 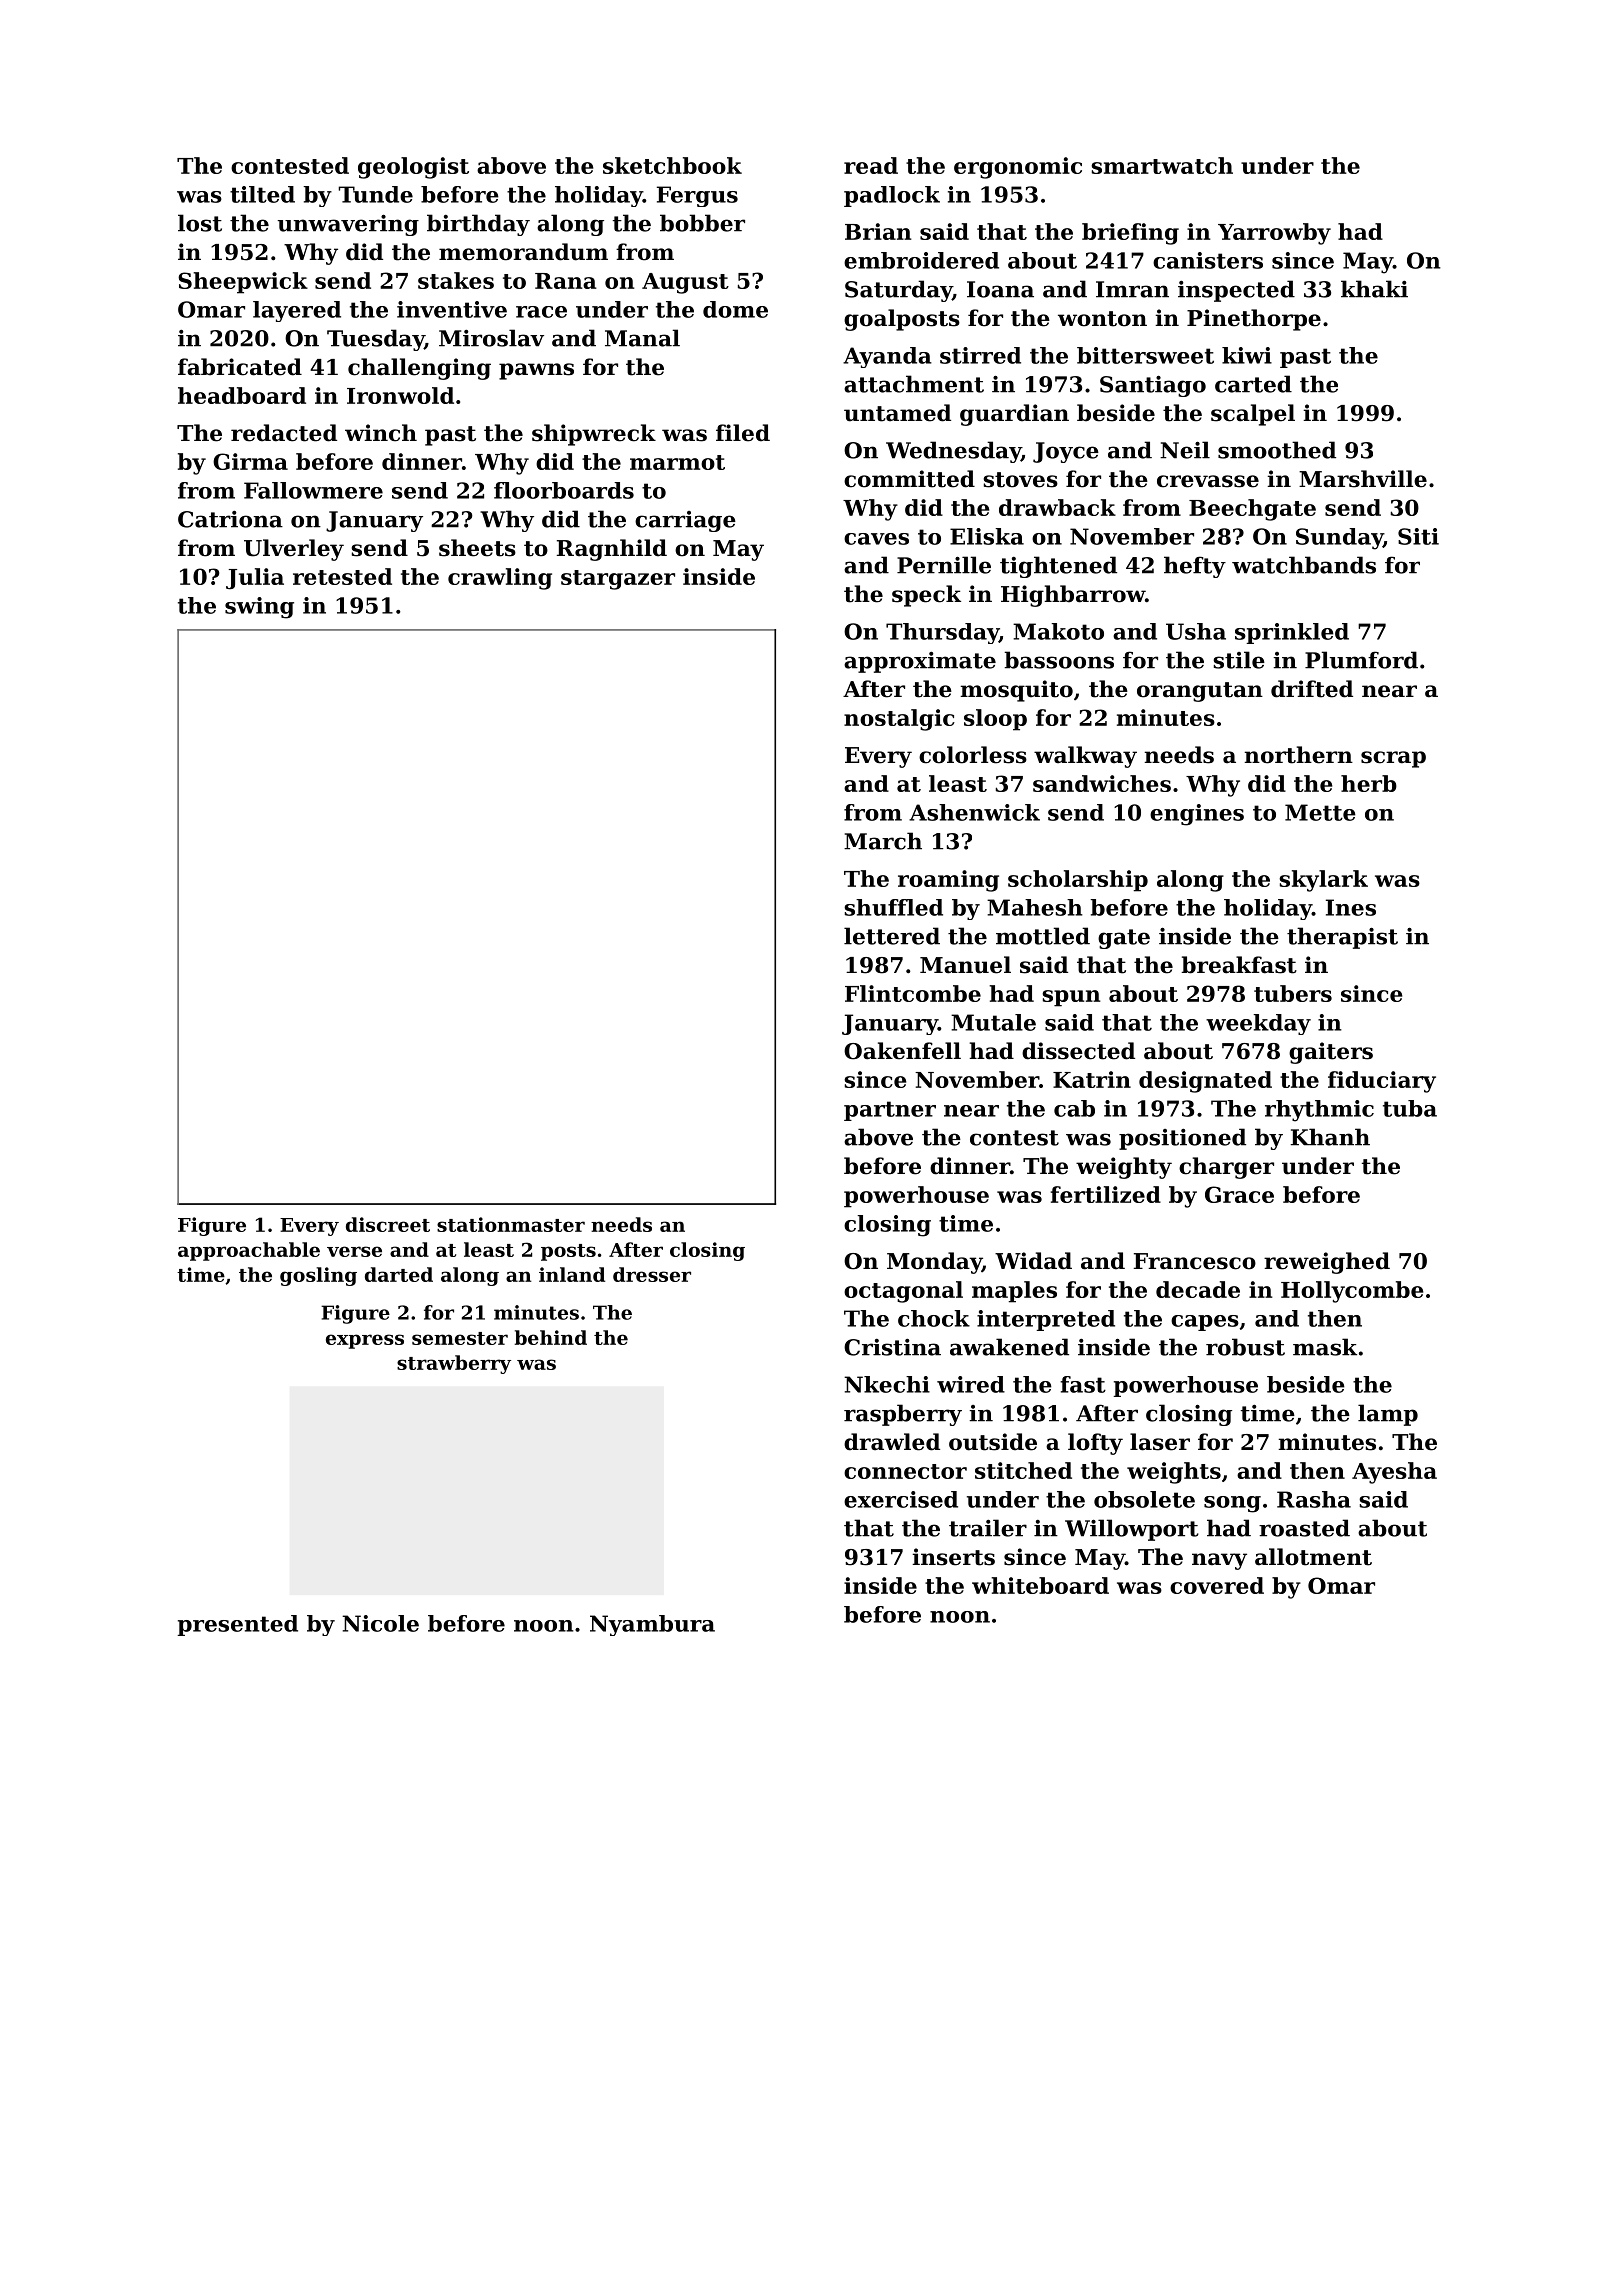 I want to click on sketchbook, so click(x=672, y=165).
